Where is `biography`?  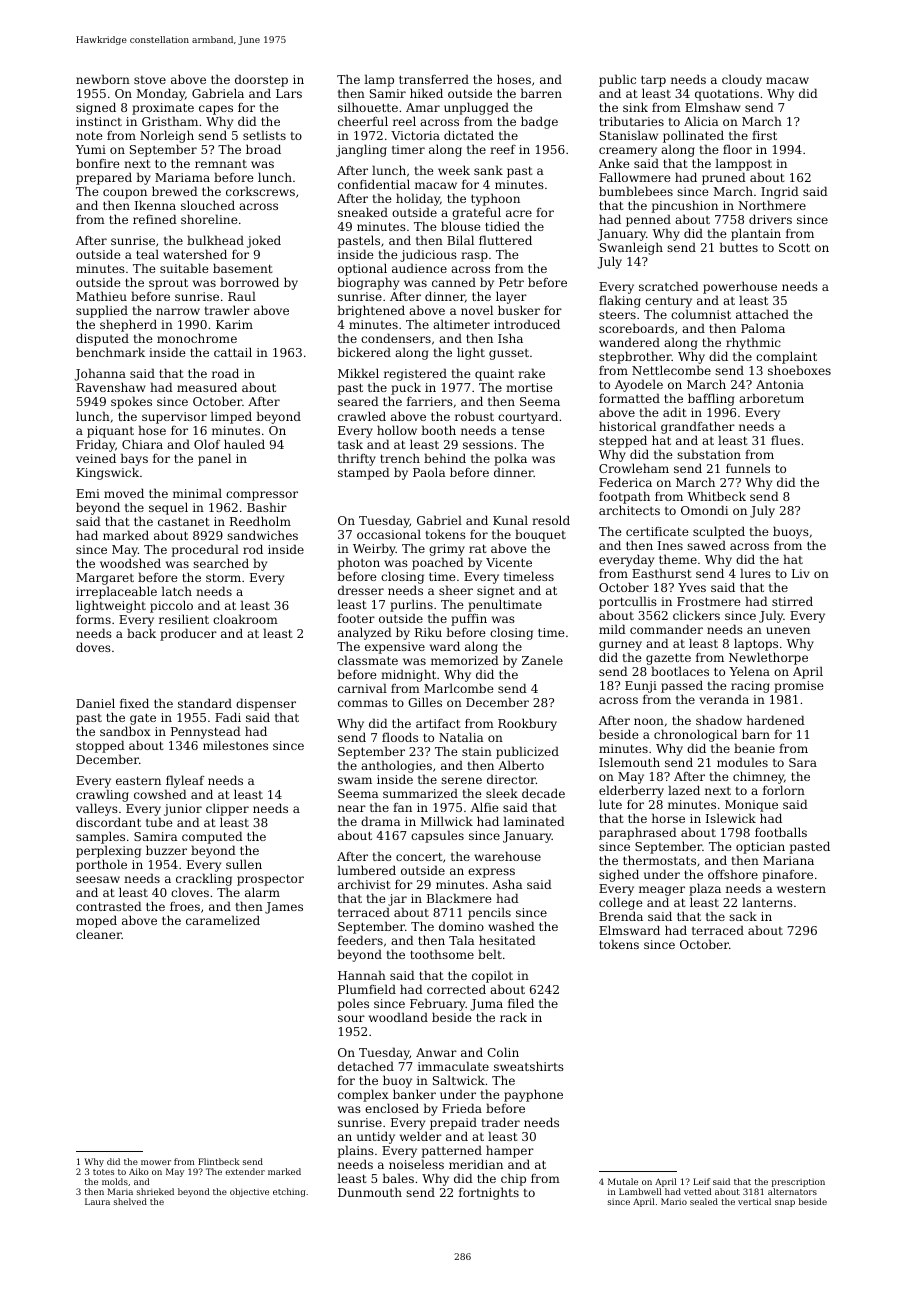
biography is located at coordinates (368, 284).
